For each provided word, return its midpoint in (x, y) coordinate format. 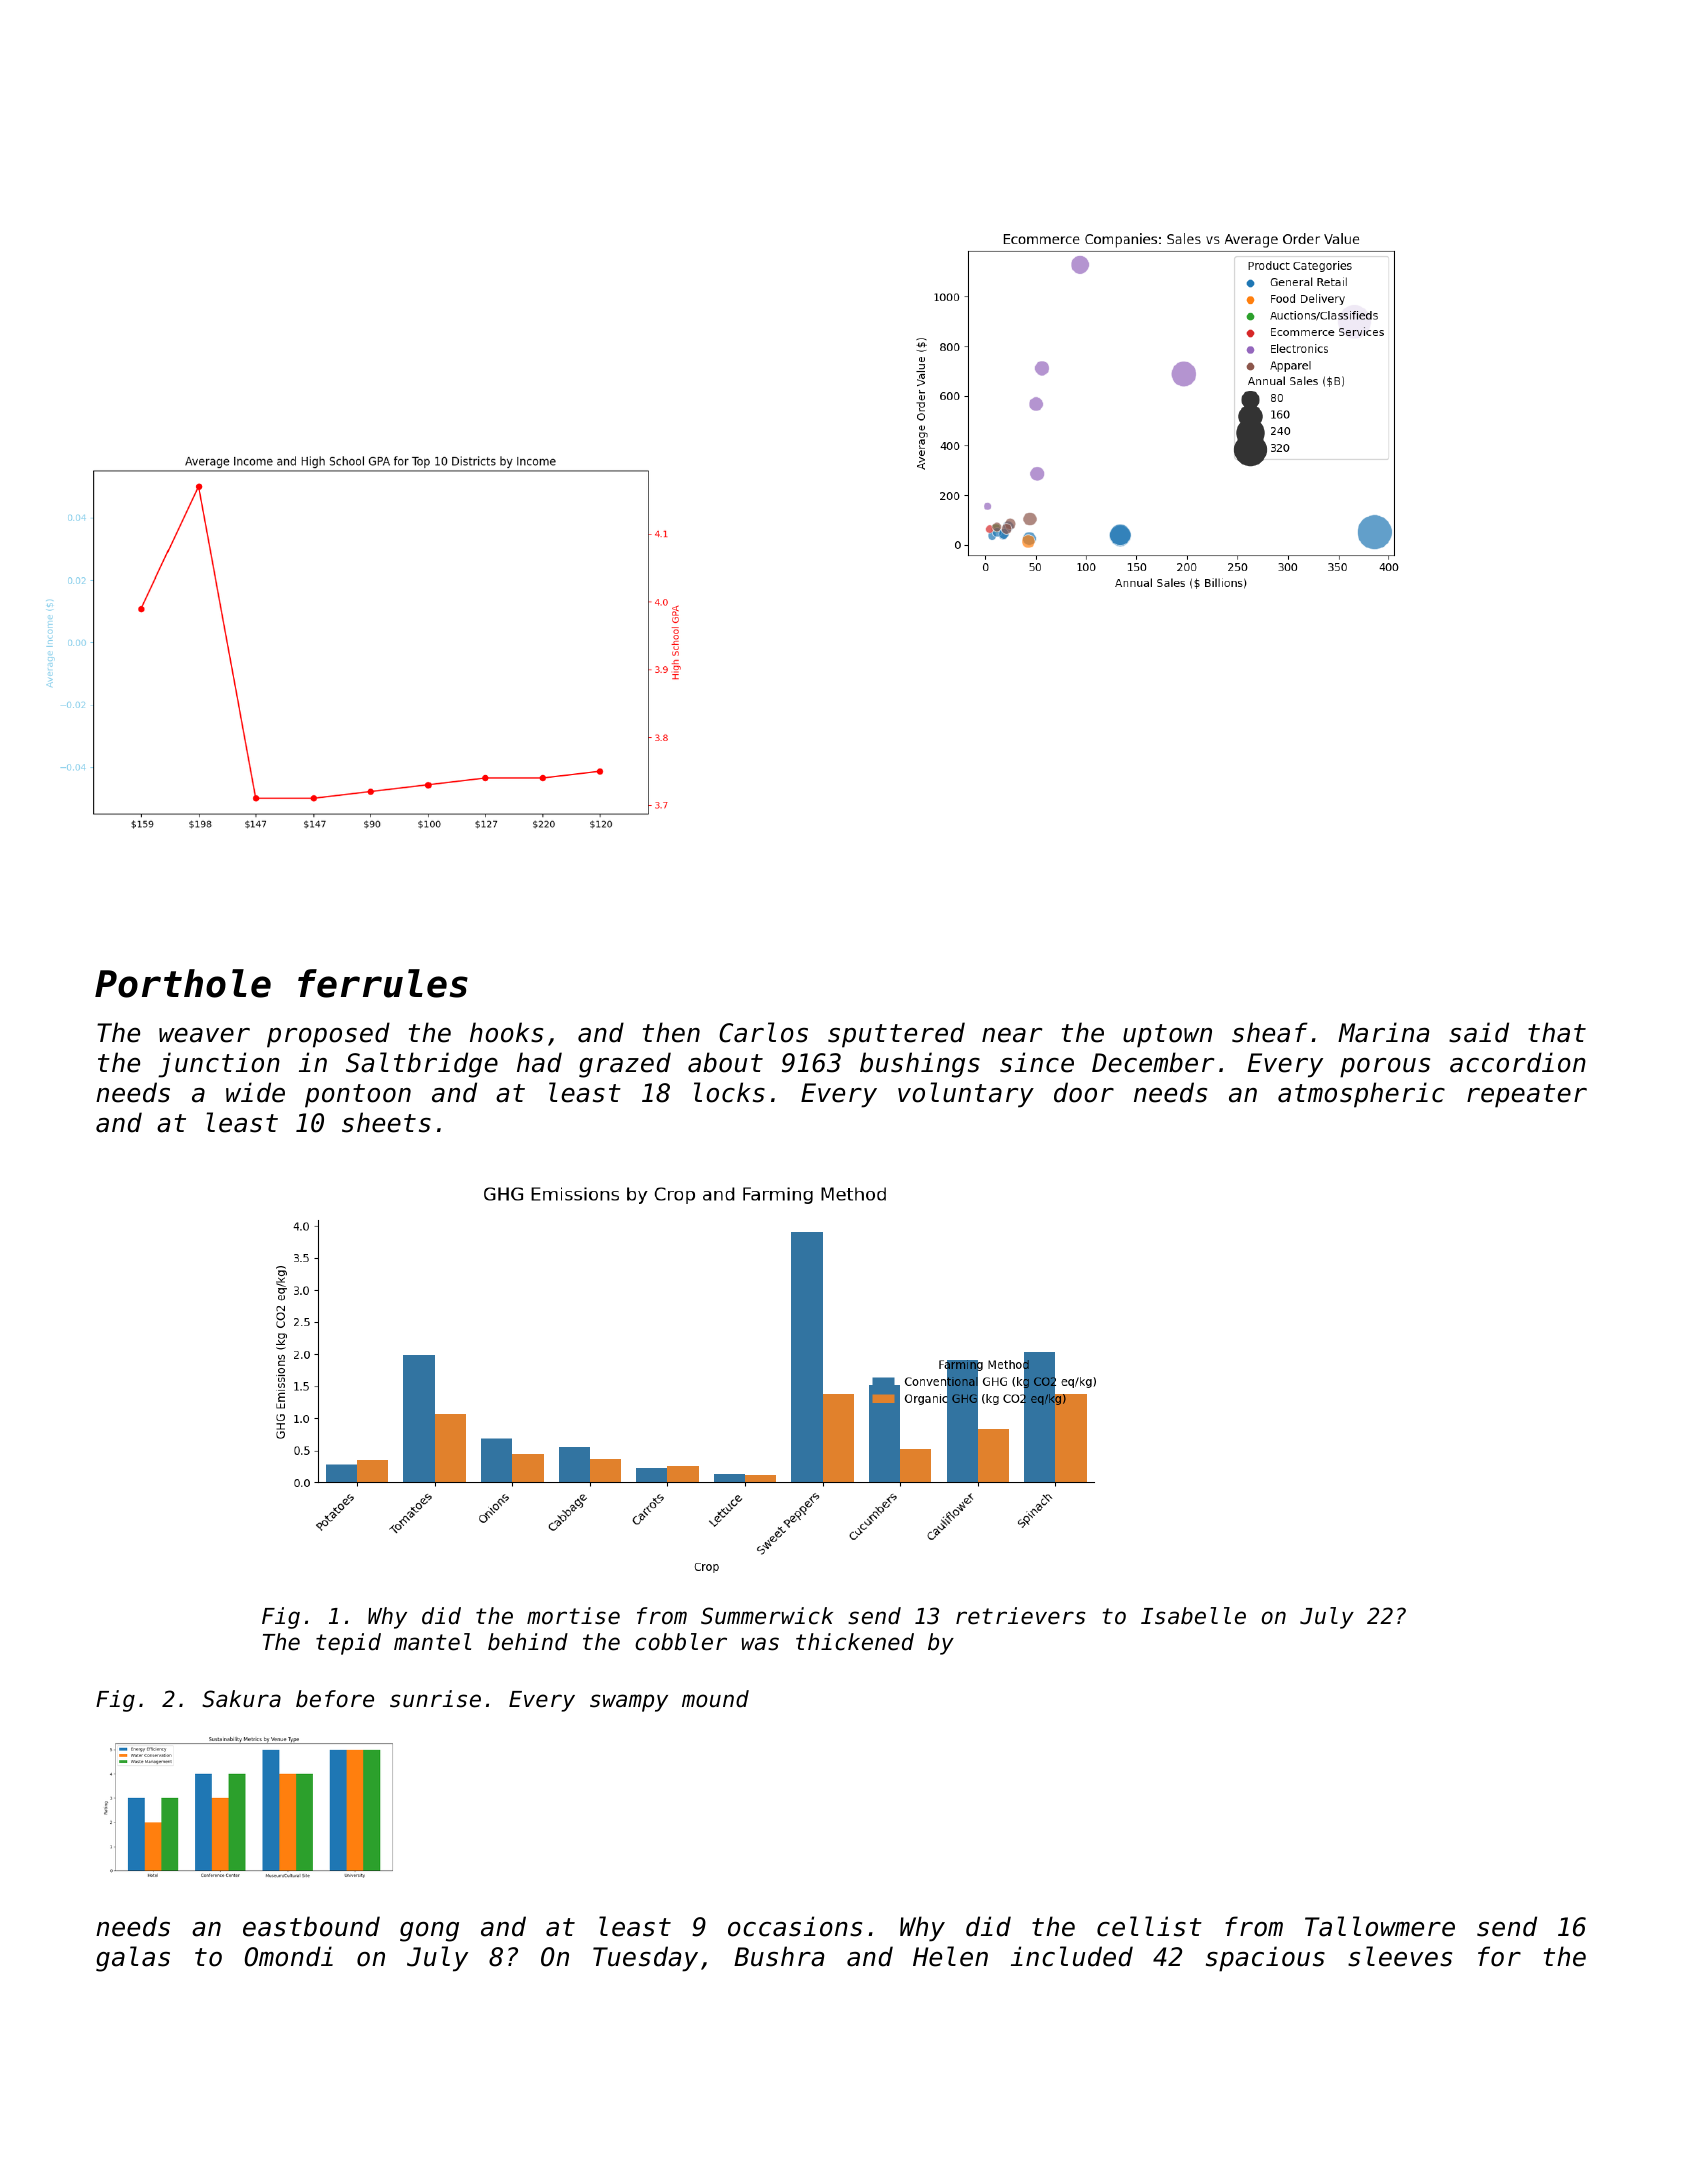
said (1479, 1032)
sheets (386, 1122)
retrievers (1020, 1616)
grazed (625, 1065)
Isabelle (1193, 1616)
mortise (573, 1616)
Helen (950, 1956)
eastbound (311, 1926)
